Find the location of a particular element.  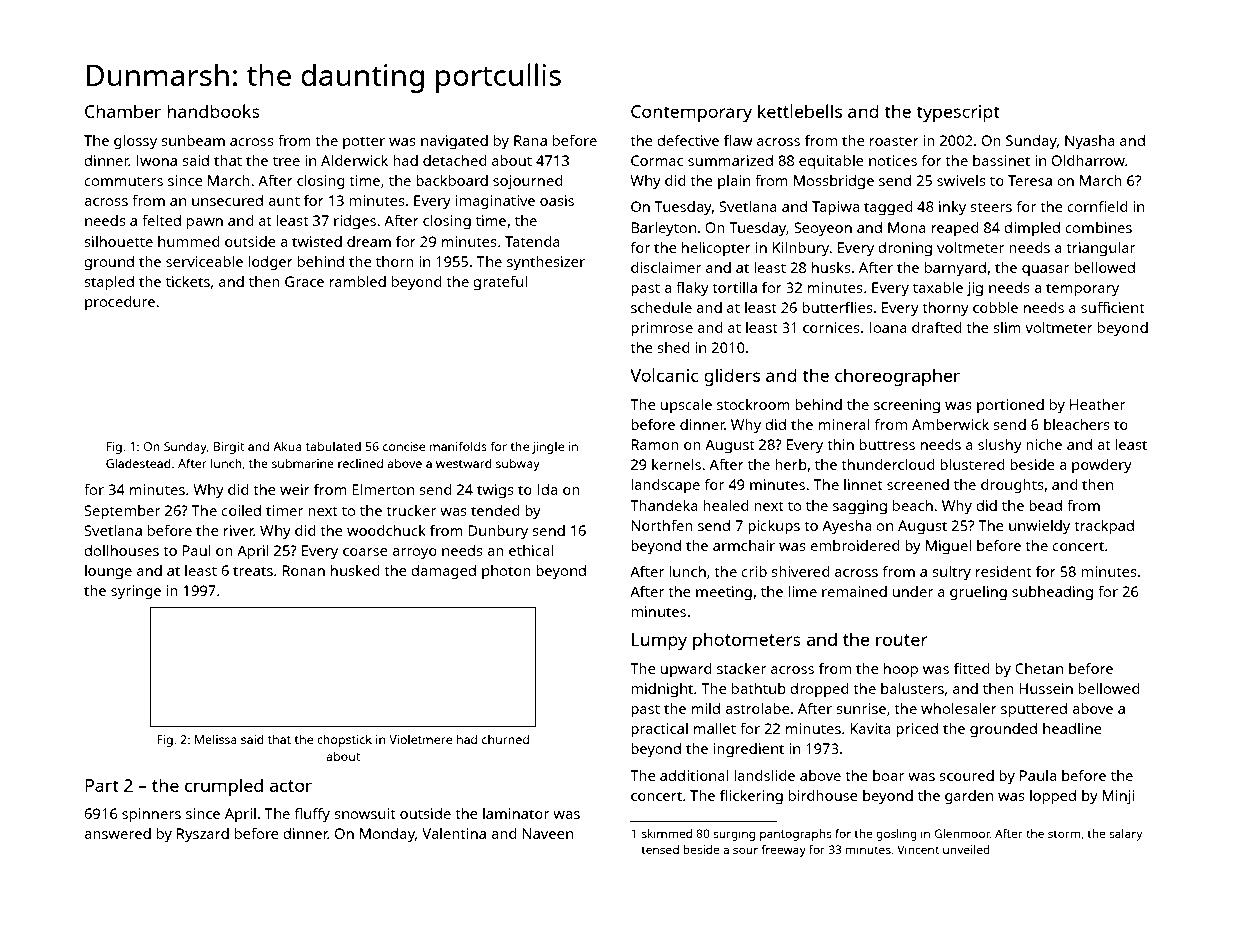

cornfield is located at coordinates (1097, 206).
